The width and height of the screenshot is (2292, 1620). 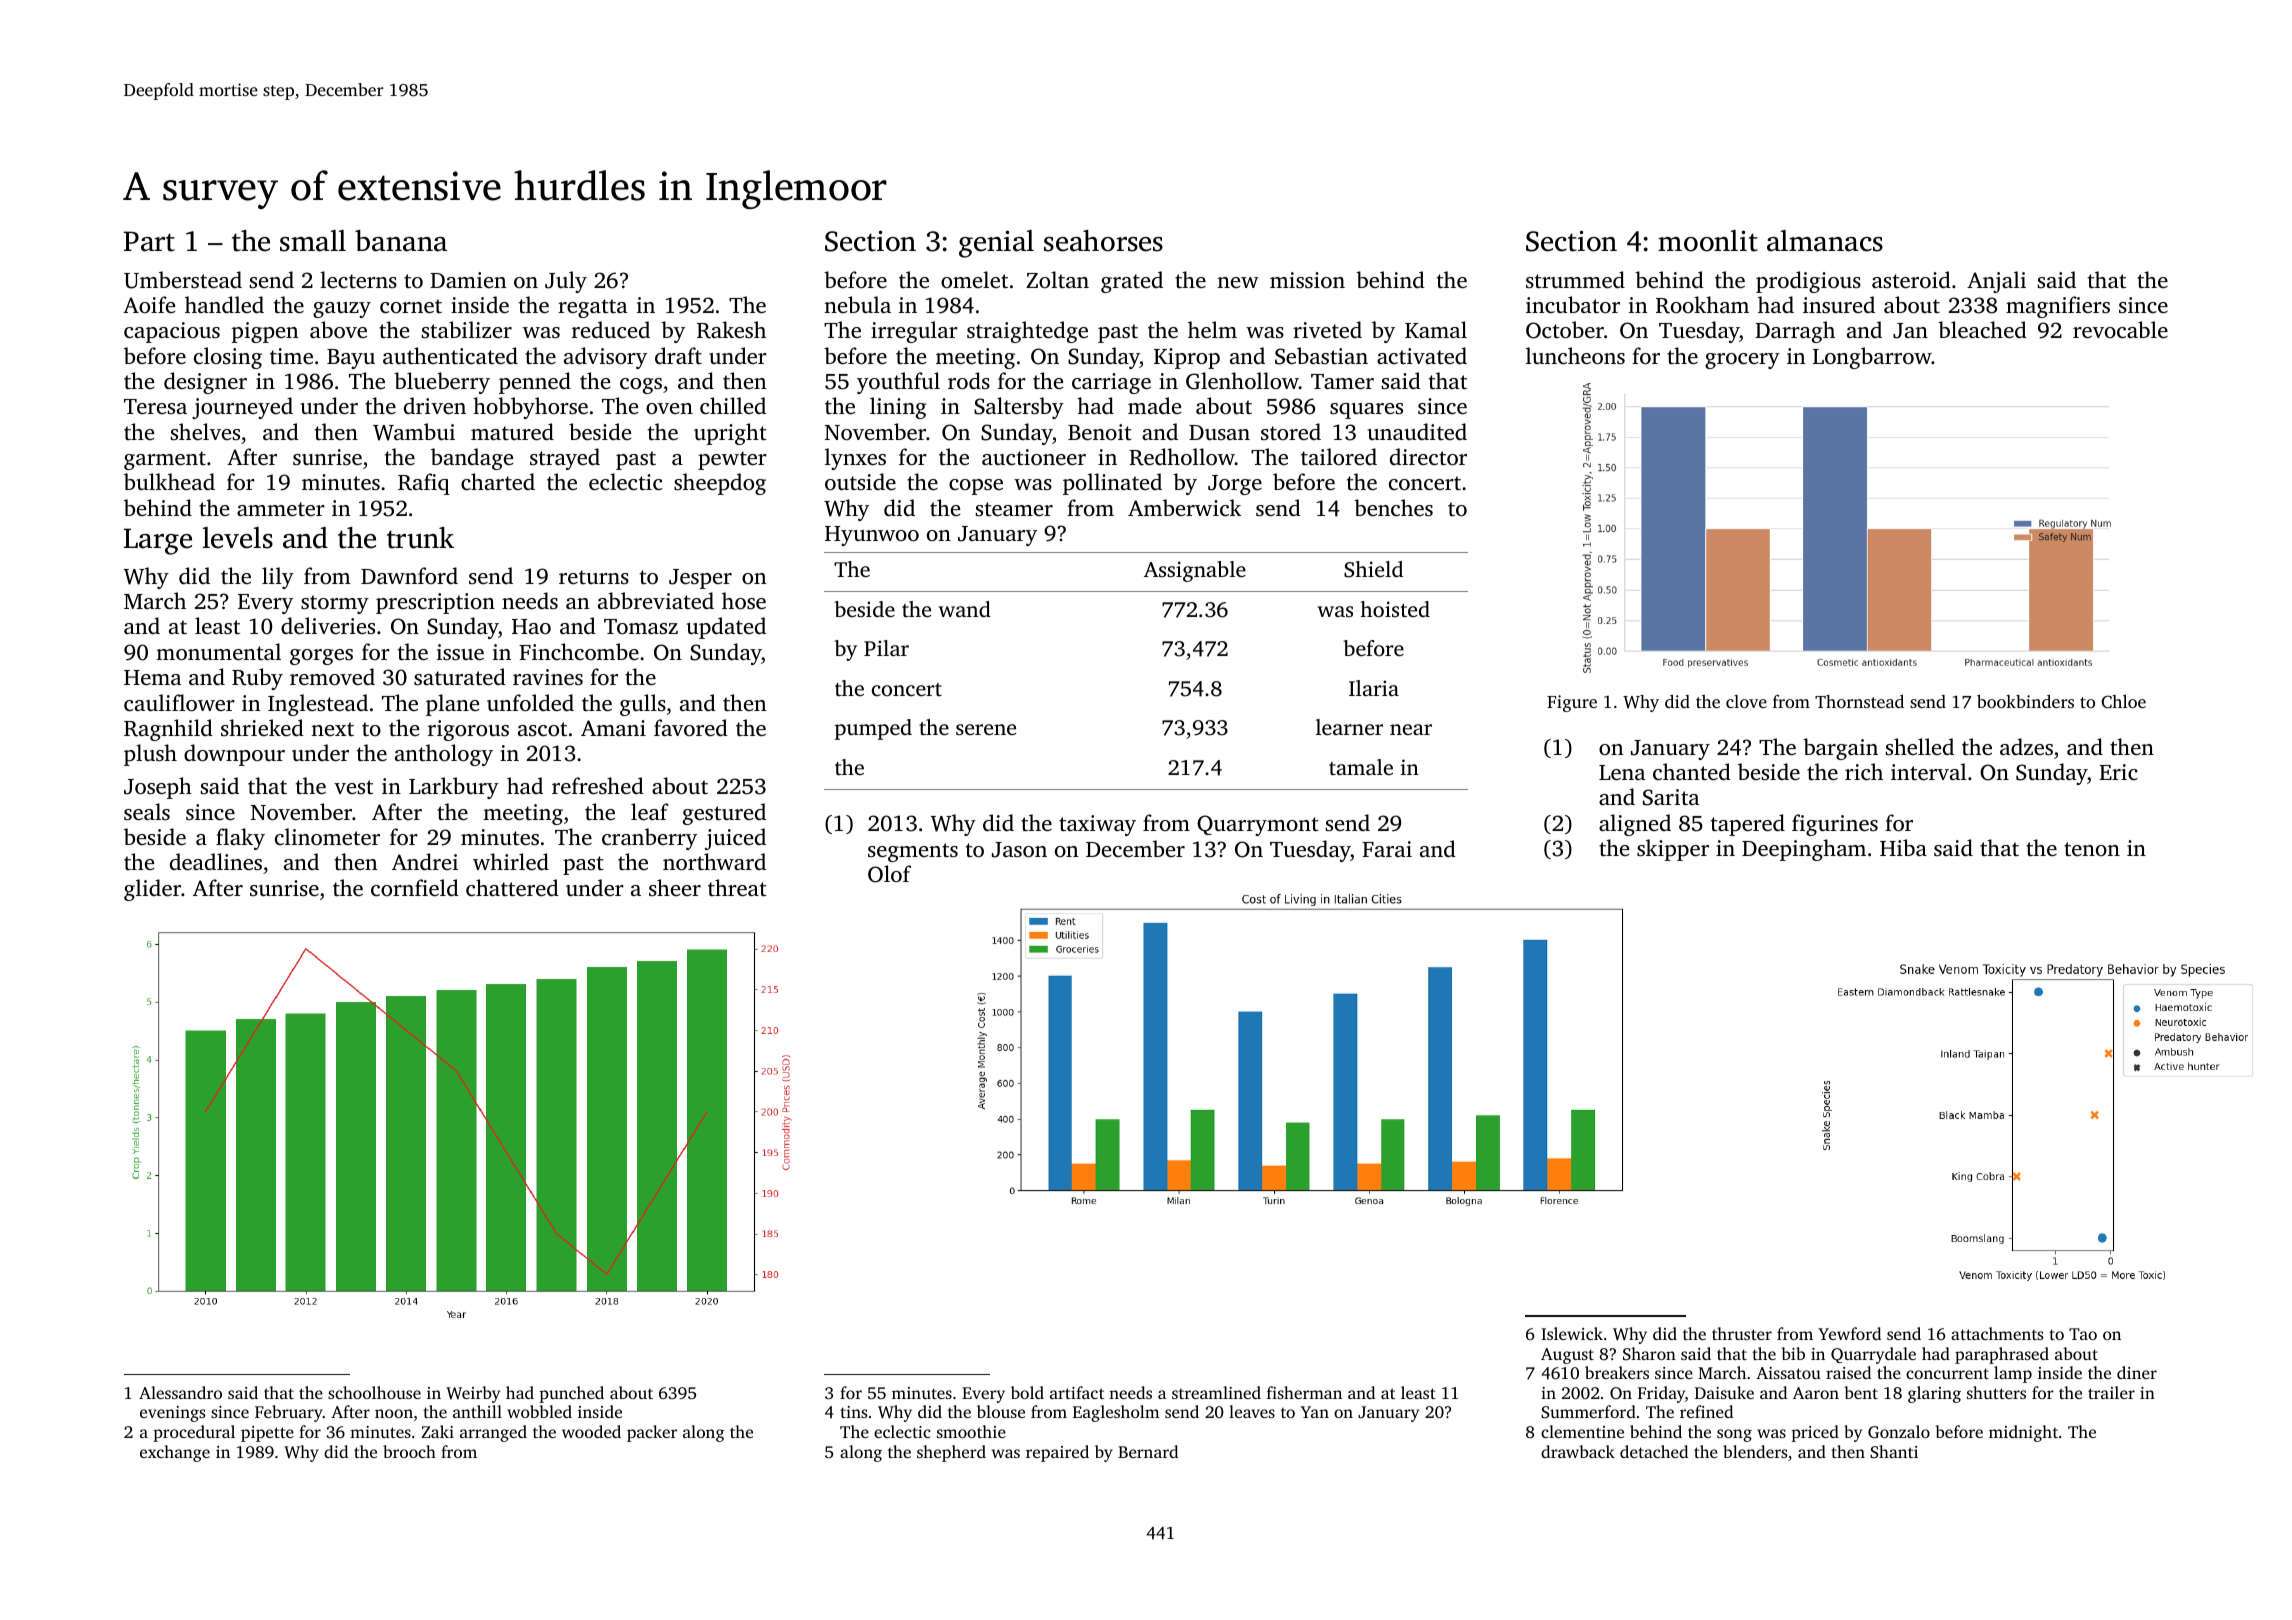 I want to click on moonlit, so click(x=1708, y=241).
